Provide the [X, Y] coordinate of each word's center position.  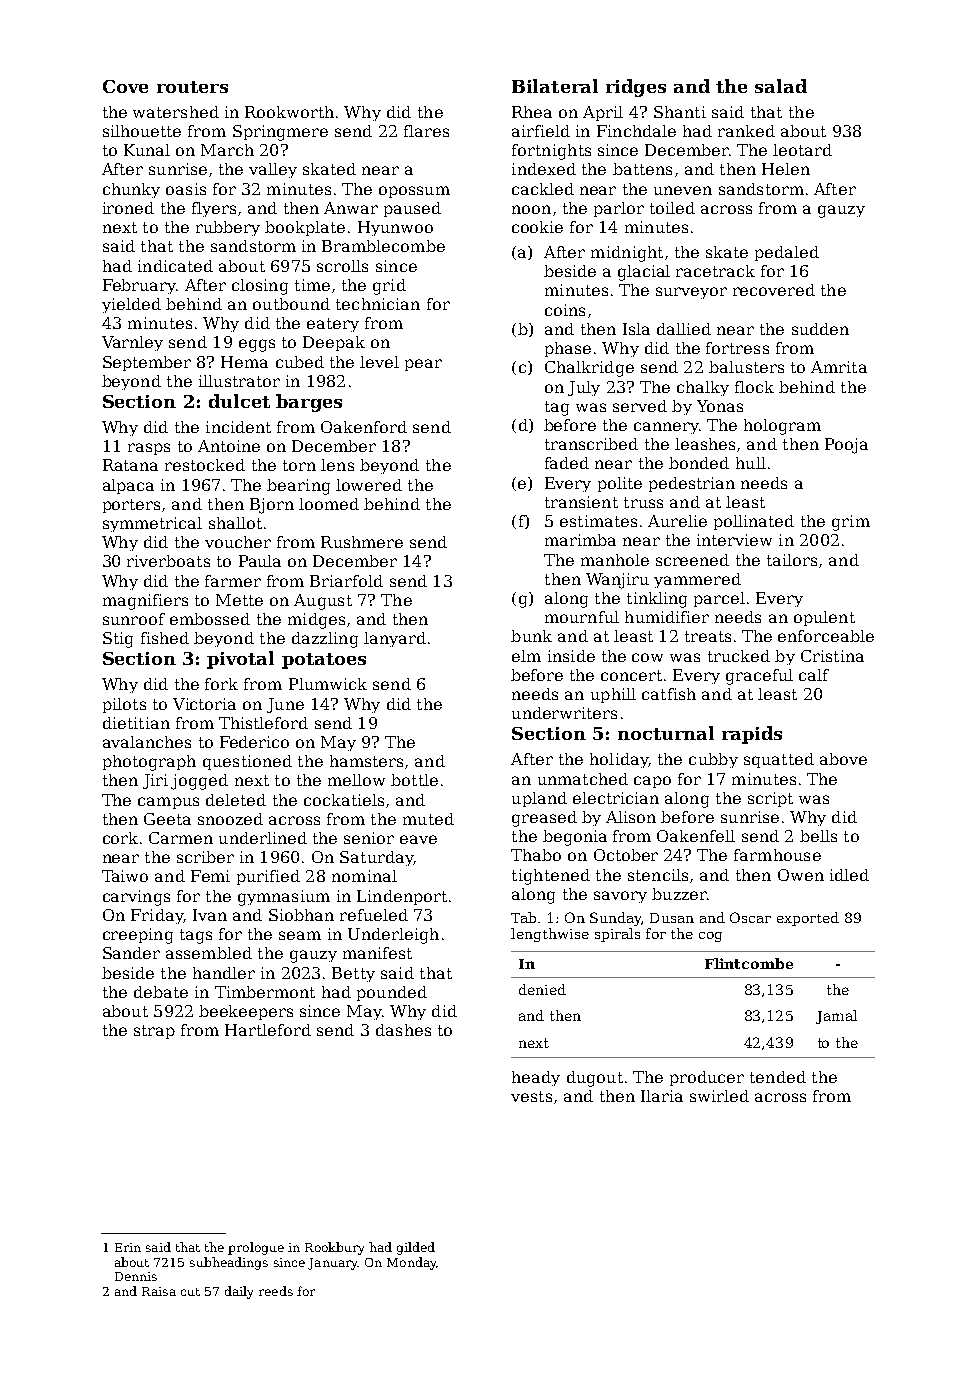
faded [567, 463]
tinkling [657, 600]
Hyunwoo [395, 228]
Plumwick [328, 684]
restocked [205, 465]
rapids [752, 735]
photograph [149, 763]
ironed [128, 208]
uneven [683, 190]
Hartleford [268, 1030]
